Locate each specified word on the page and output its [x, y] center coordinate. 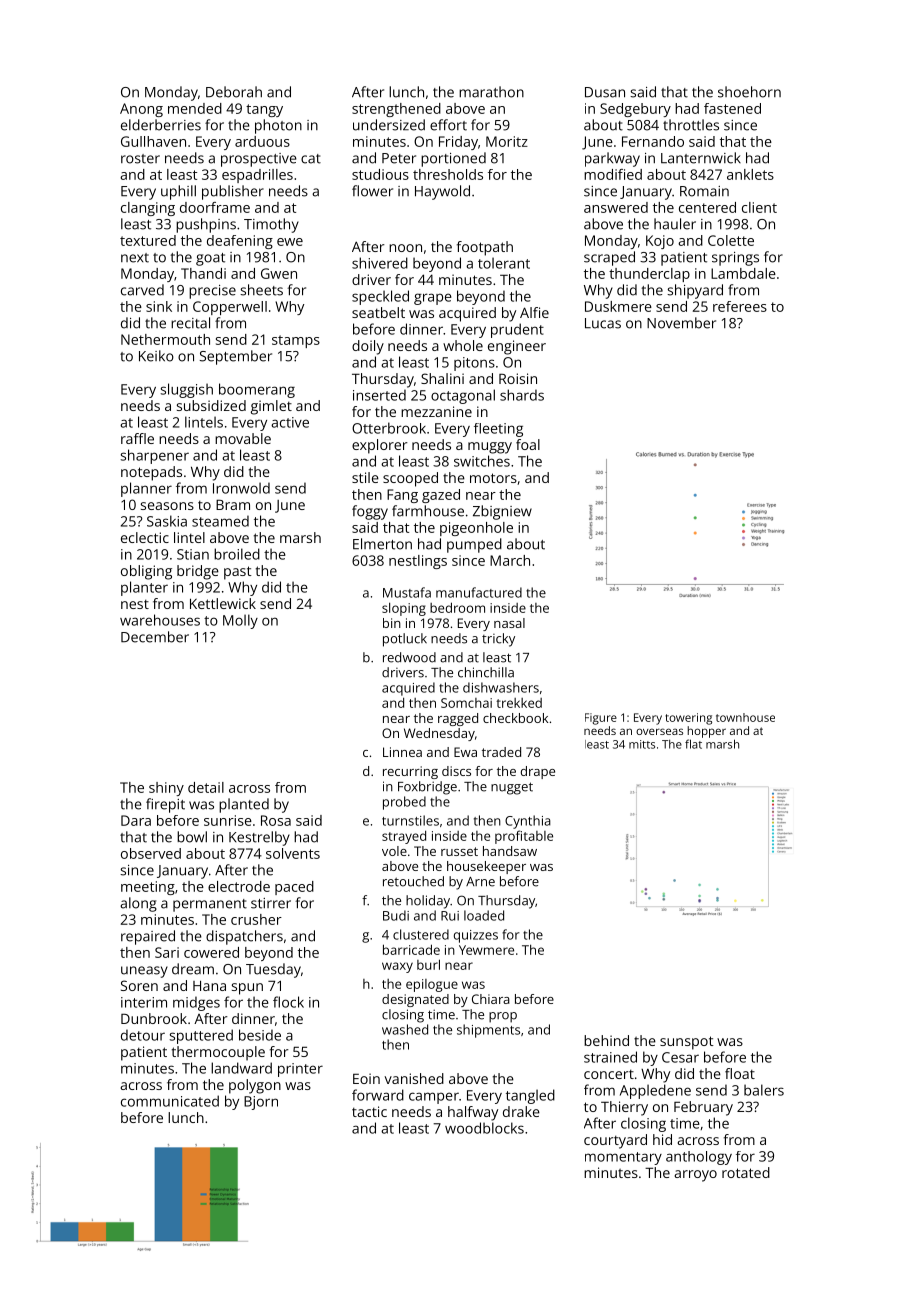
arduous [262, 141]
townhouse [745, 717]
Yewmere [486, 950]
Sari [167, 952]
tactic [369, 1111]
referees [740, 306]
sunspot [687, 1043]
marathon [491, 92]
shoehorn [749, 92]
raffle [137, 438]
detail [206, 787]
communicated [170, 1101]
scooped [410, 479]
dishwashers [501, 687]
